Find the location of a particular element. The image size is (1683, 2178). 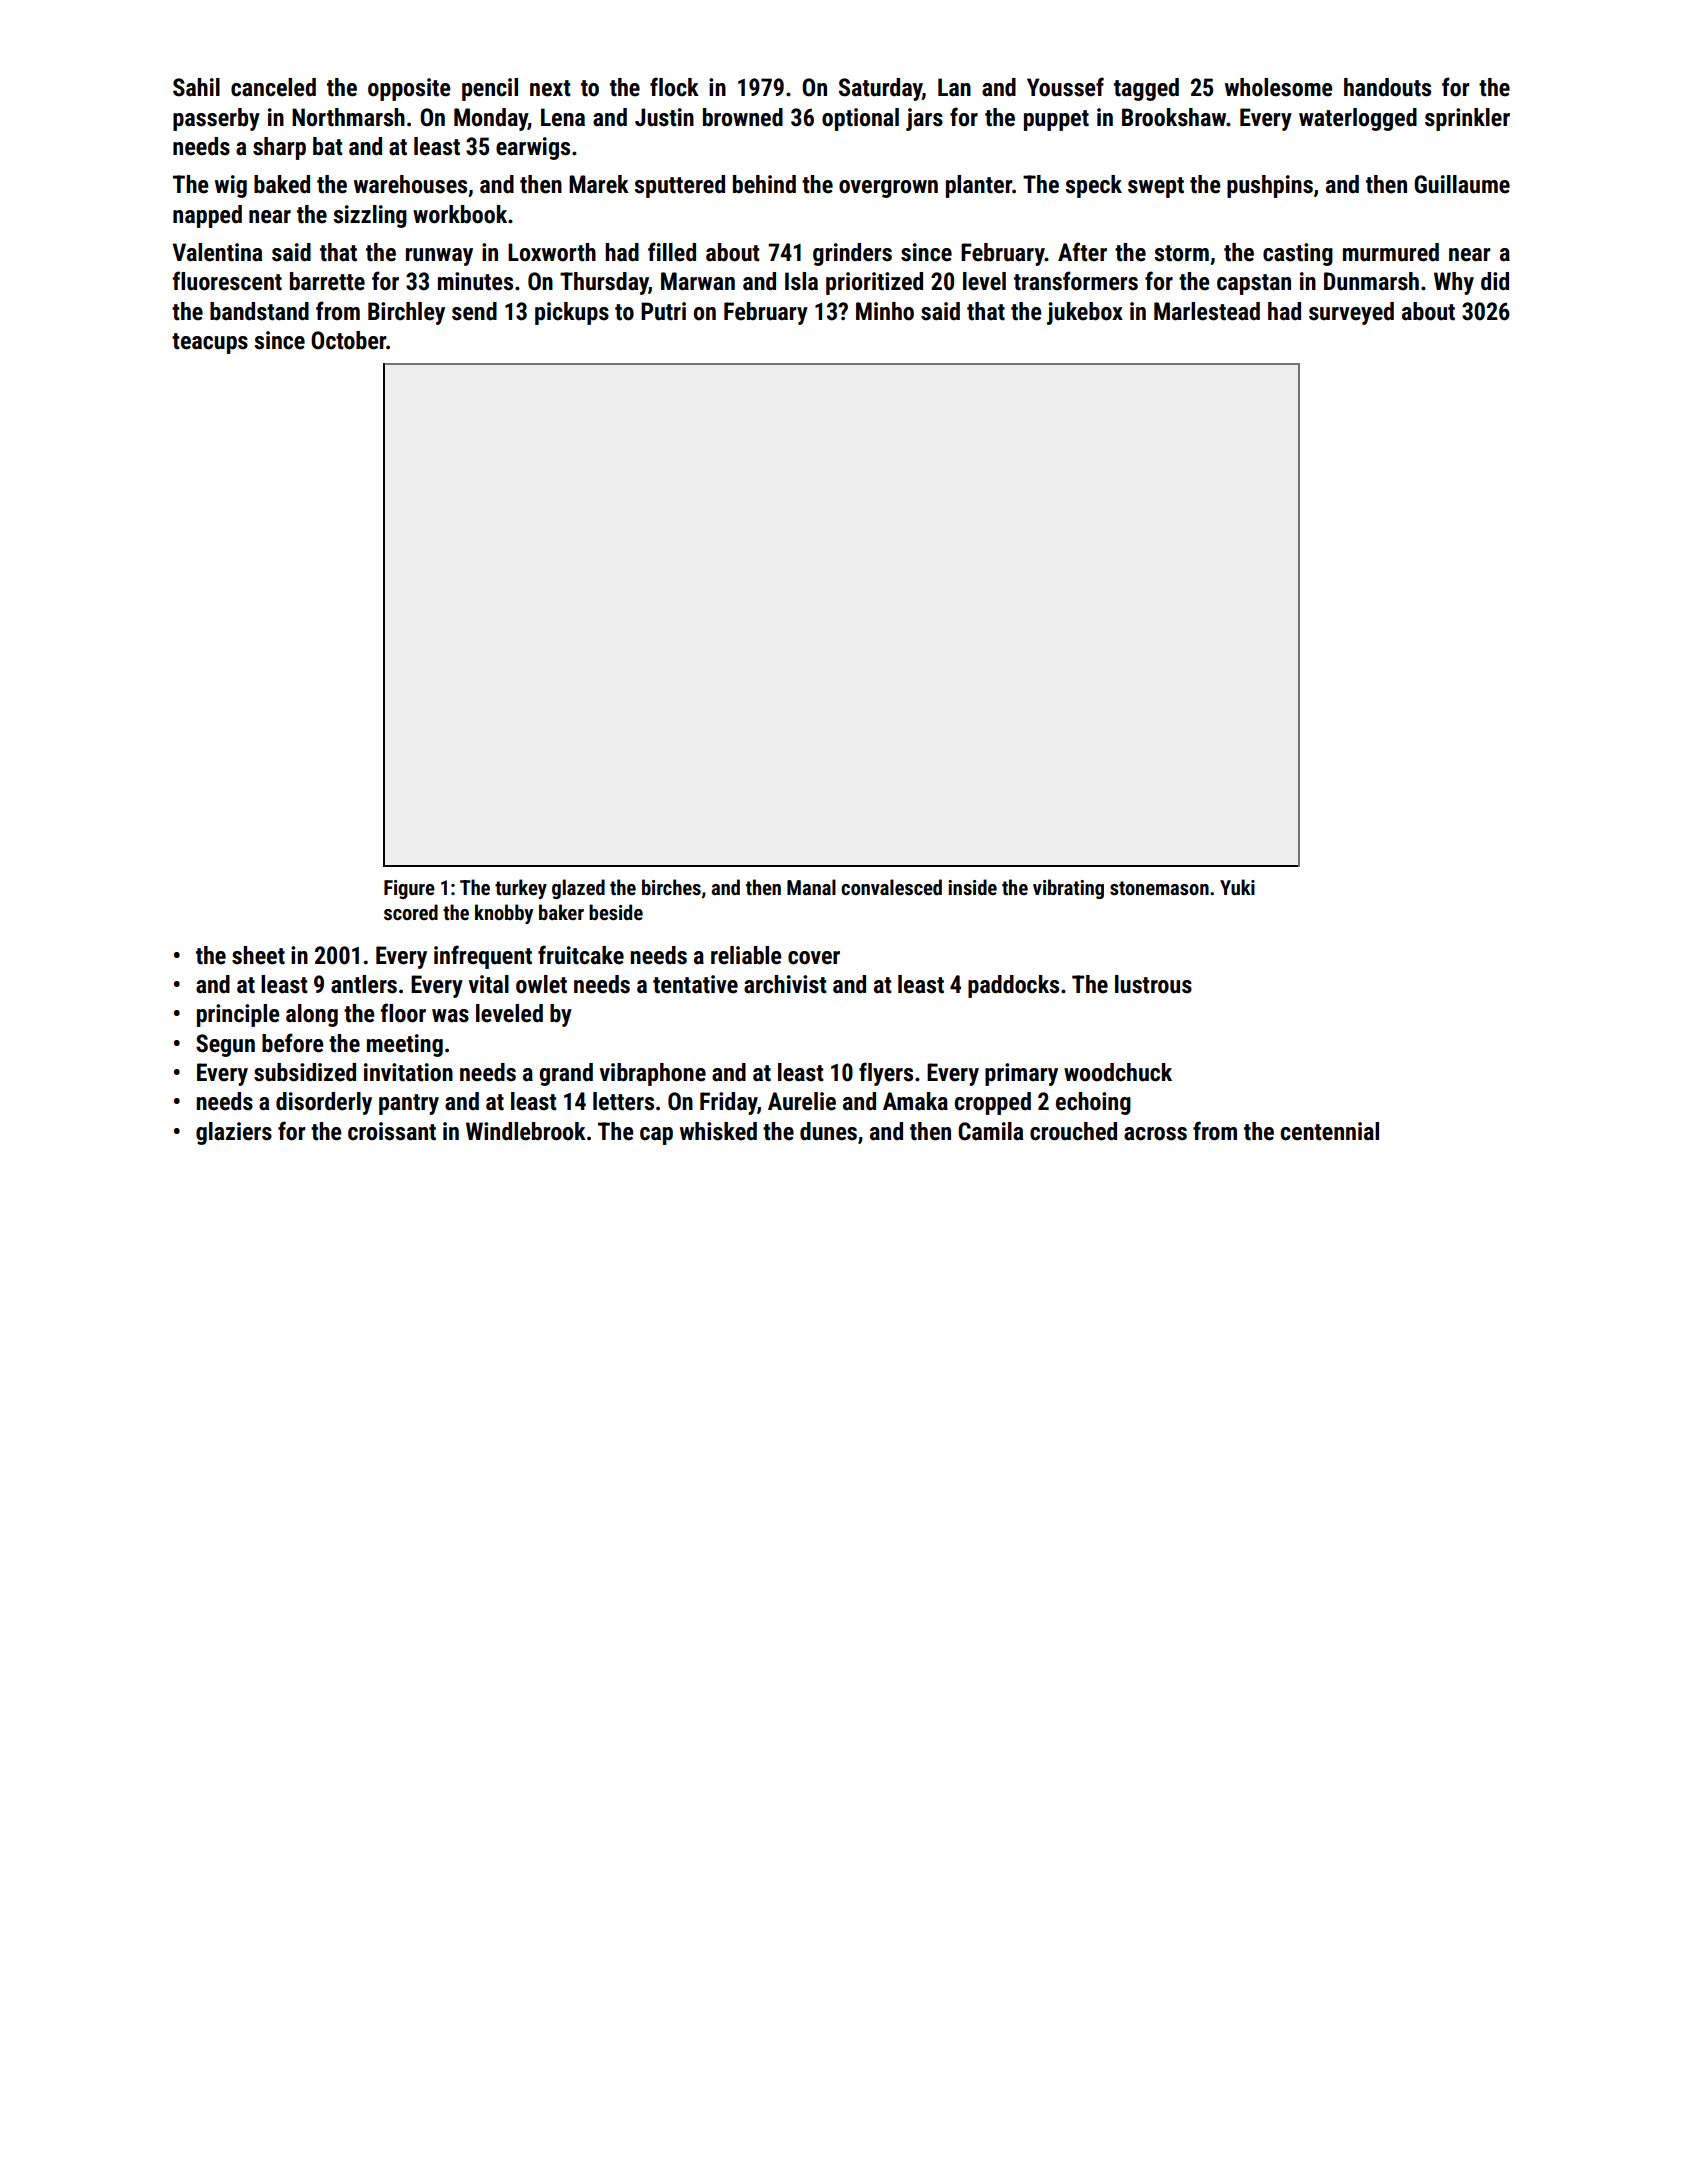

transformers is located at coordinates (1076, 281).
